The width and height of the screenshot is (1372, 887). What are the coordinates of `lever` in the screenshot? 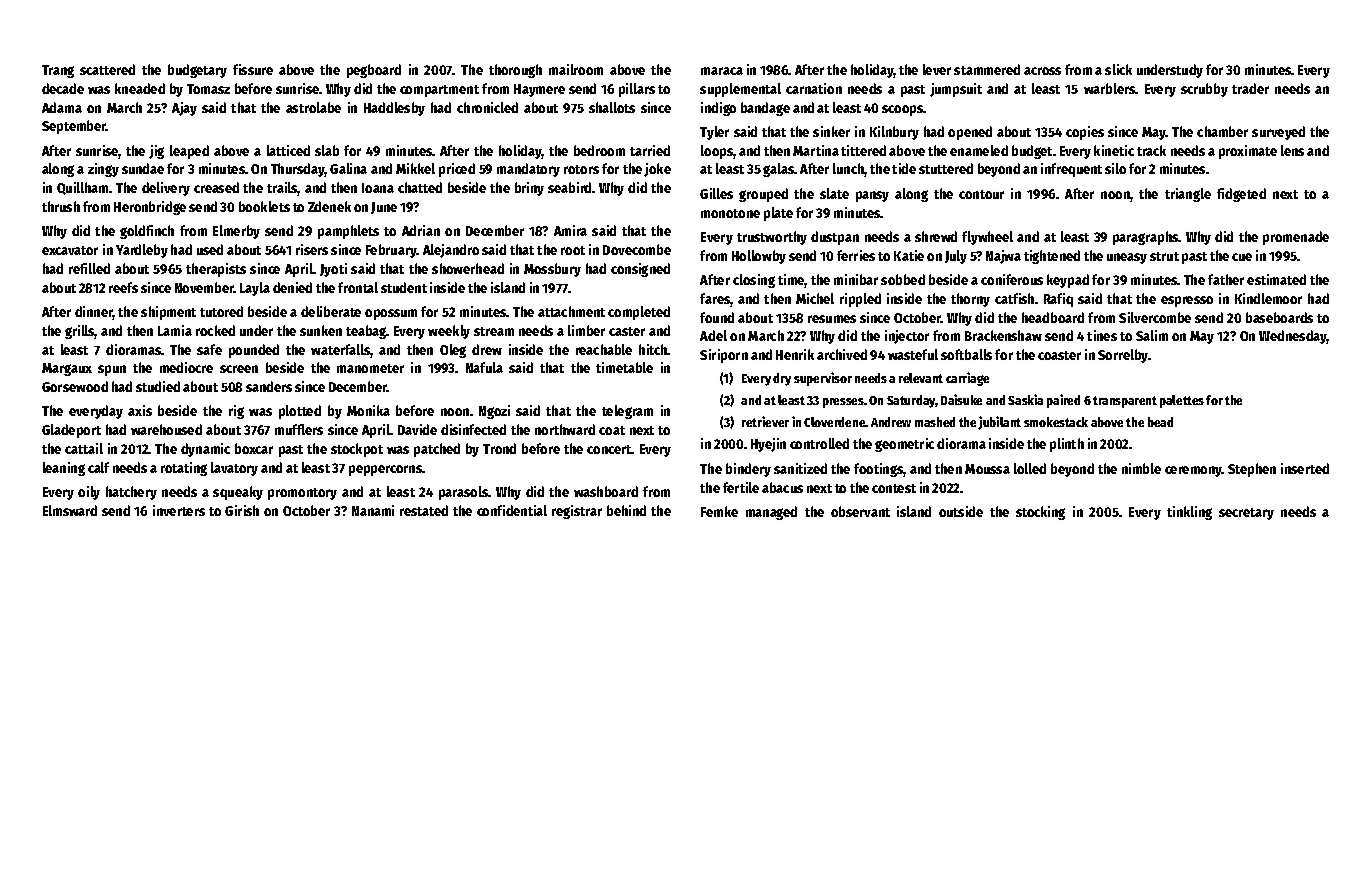 It's located at (937, 69).
